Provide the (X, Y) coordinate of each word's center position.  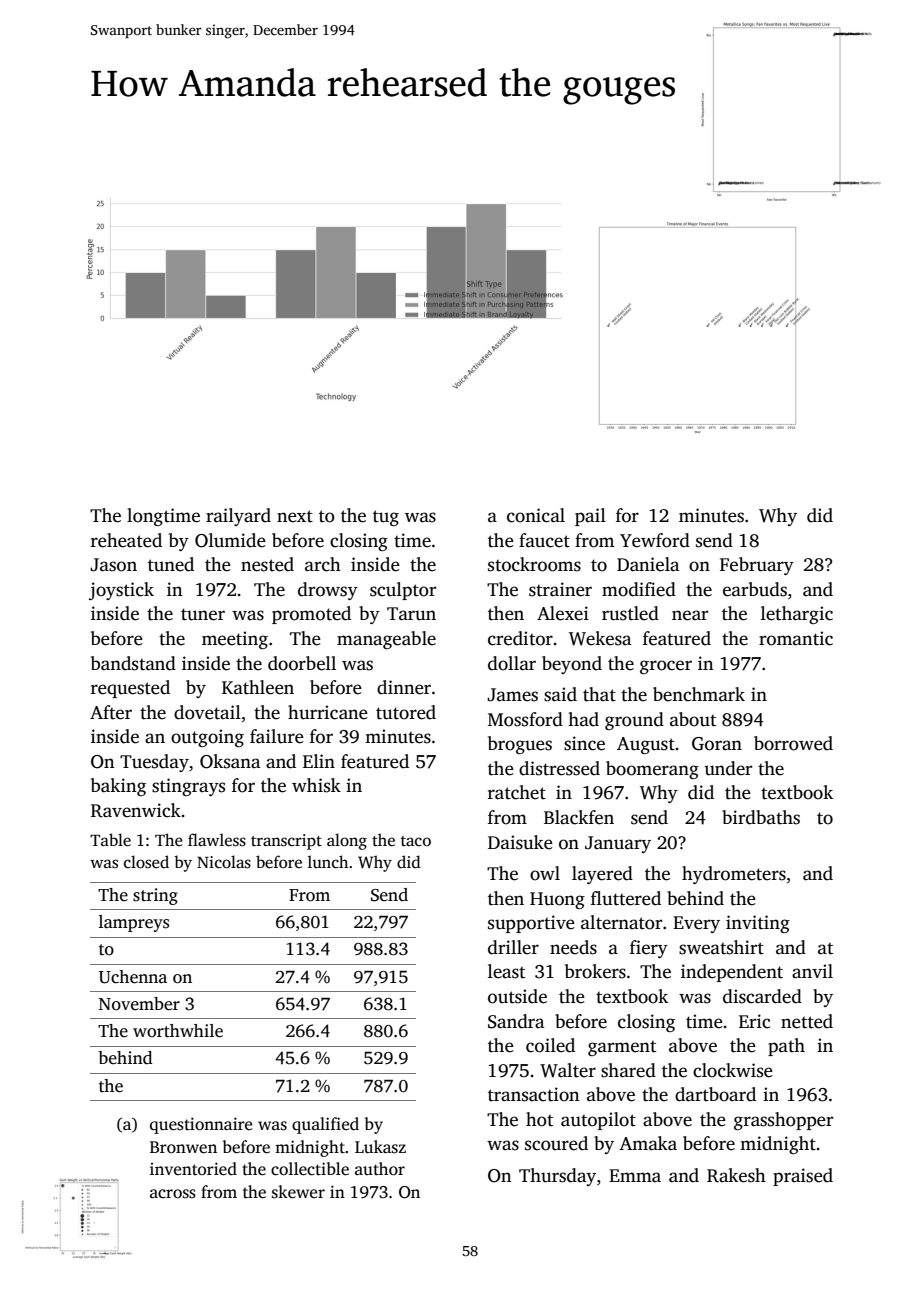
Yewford (655, 540)
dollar (512, 663)
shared (628, 1070)
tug (386, 518)
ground (634, 721)
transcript (286, 842)
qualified (325, 1125)
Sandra (516, 1021)
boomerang (652, 770)
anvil (812, 971)
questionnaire (201, 1125)
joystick (121, 591)
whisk (316, 785)
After (111, 712)
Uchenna (133, 977)
